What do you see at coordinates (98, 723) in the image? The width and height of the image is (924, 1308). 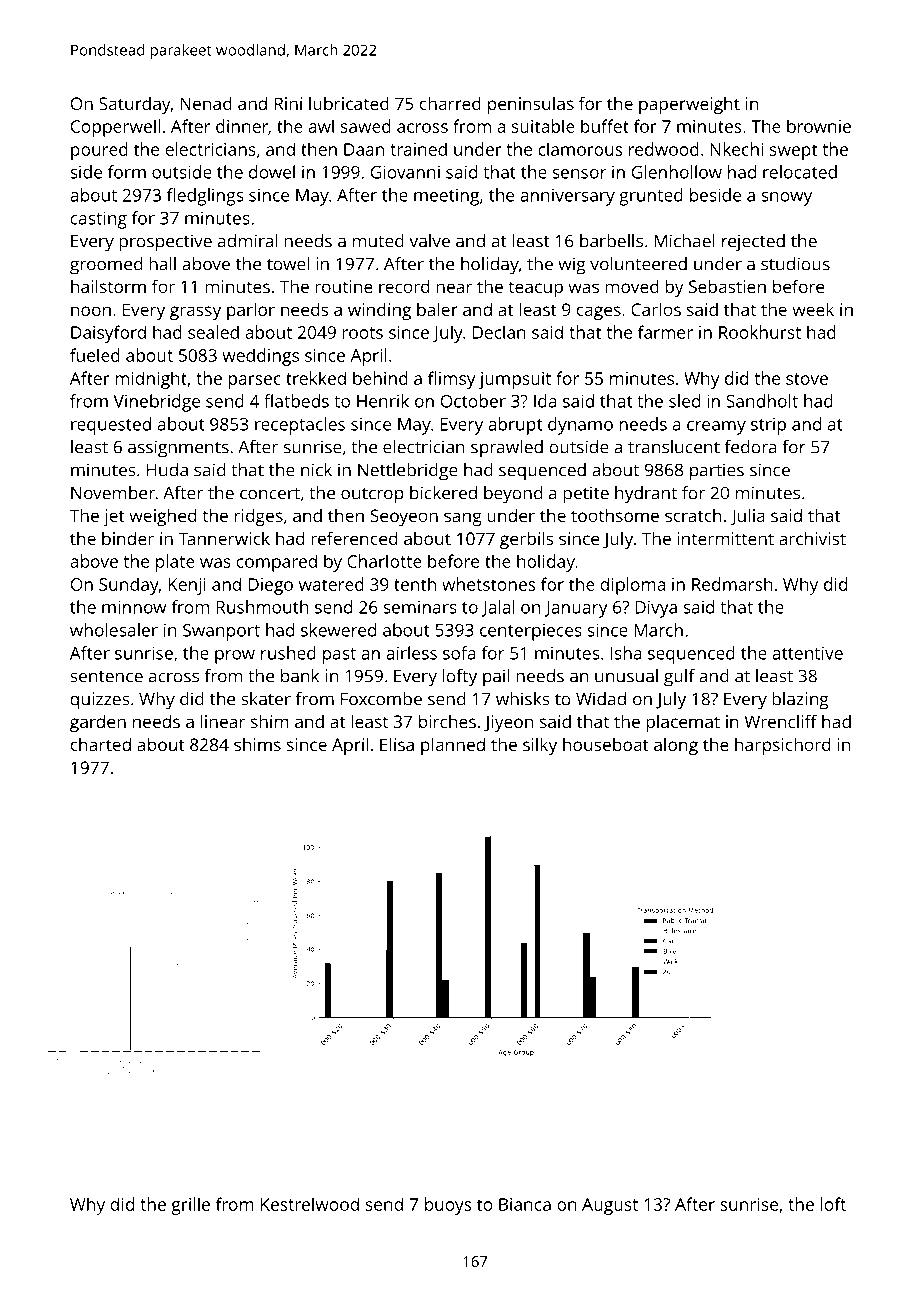 I see `garden` at bounding box center [98, 723].
